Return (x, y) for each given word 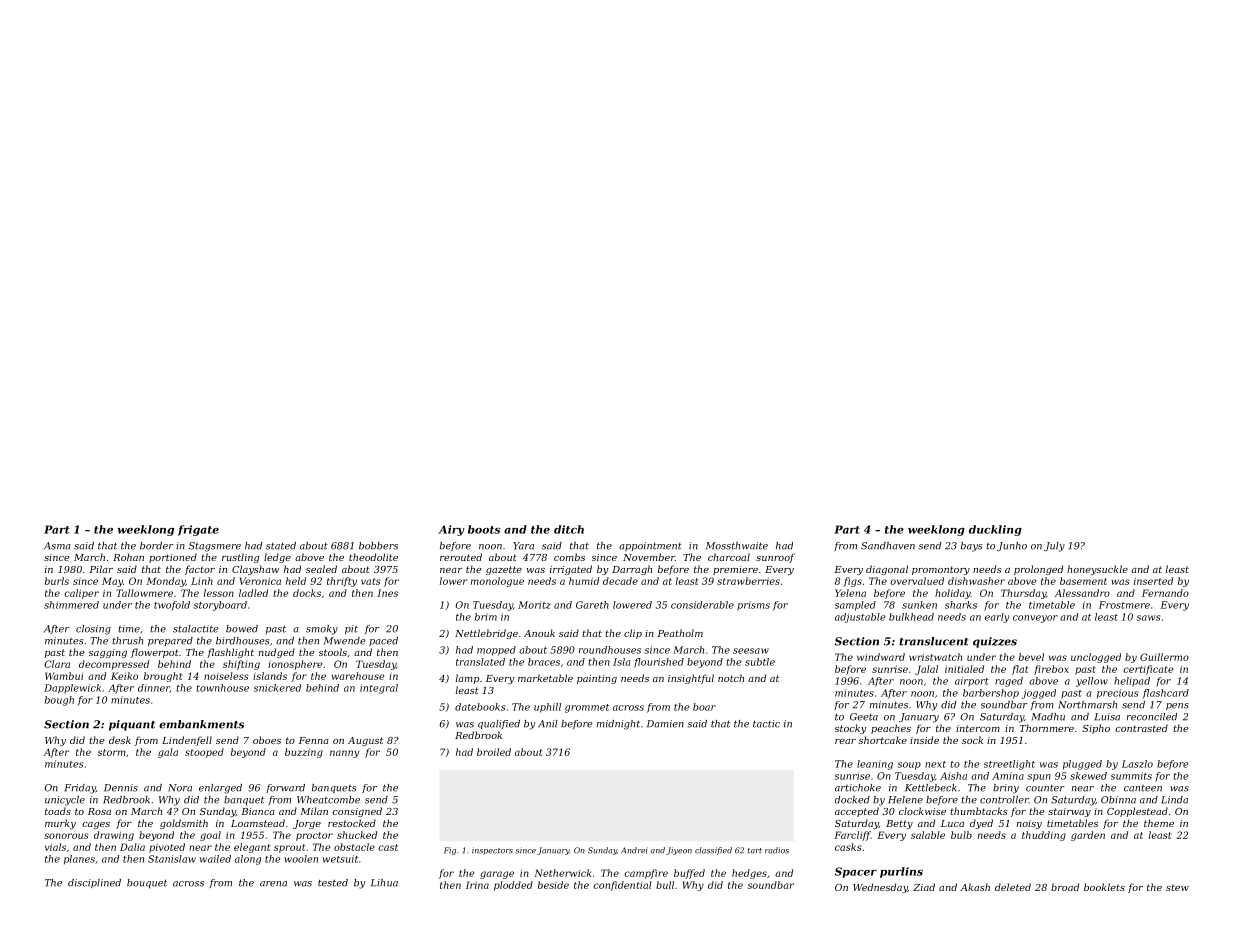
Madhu (1048, 717)
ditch (569, 529)
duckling (995, 530)
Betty (899, 824)
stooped (204, 753)
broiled (494, 752)
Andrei (634, 850)
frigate (198, 530)
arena (273, 884)
